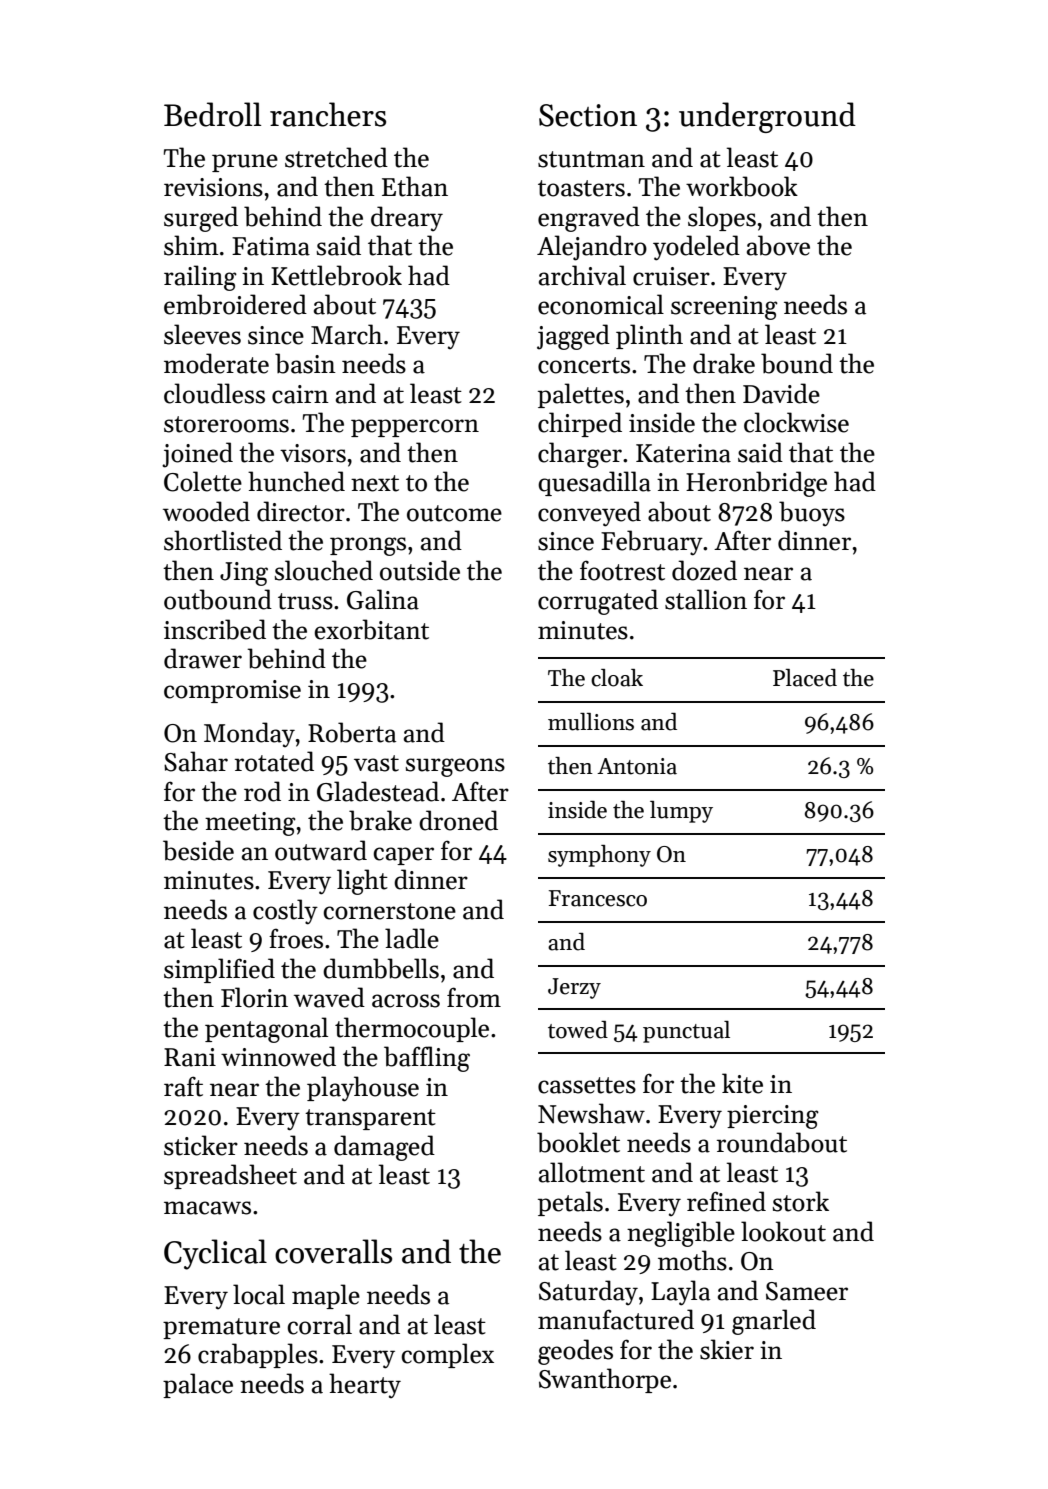 This page has width=1048, height=1489. Describe the element at coordinates (245, 163) in the page. I see `prune` at that location.
